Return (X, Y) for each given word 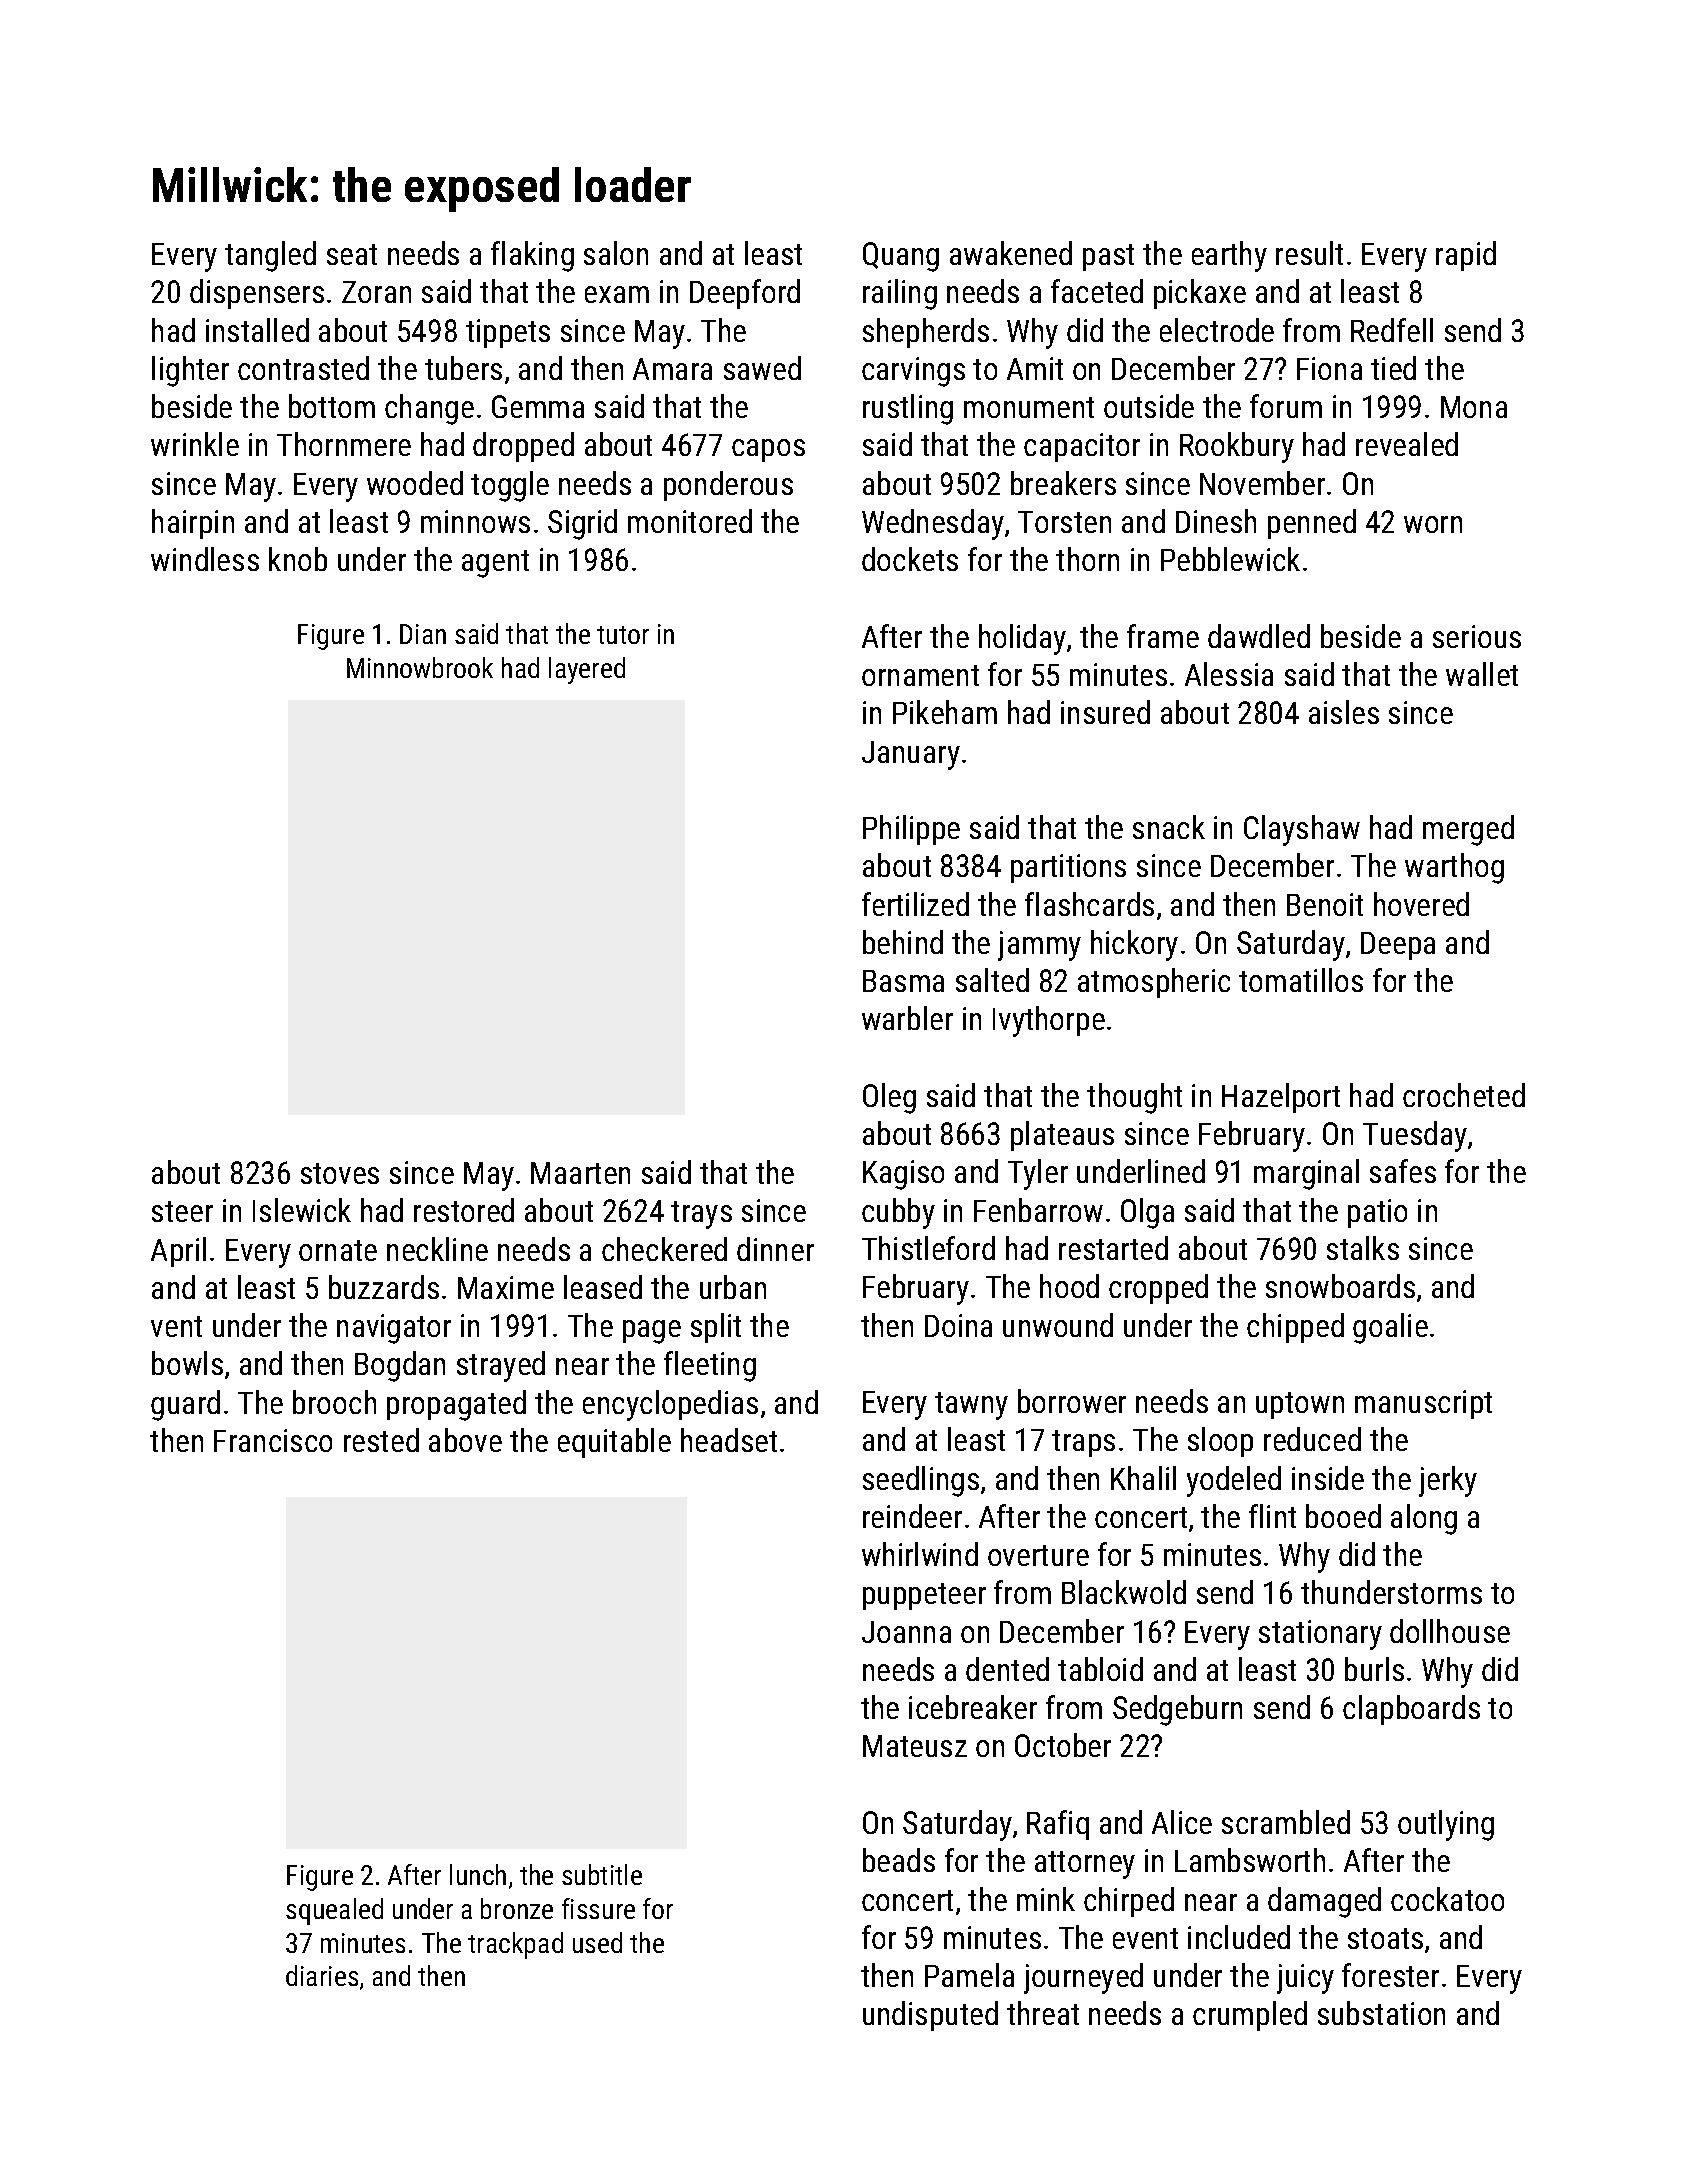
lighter (190, 371)
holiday (1022, 639)
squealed (334, 1911)
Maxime (506, 1287)
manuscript (1423, 1404)
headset (729, 1440)
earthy (1229, 256)
